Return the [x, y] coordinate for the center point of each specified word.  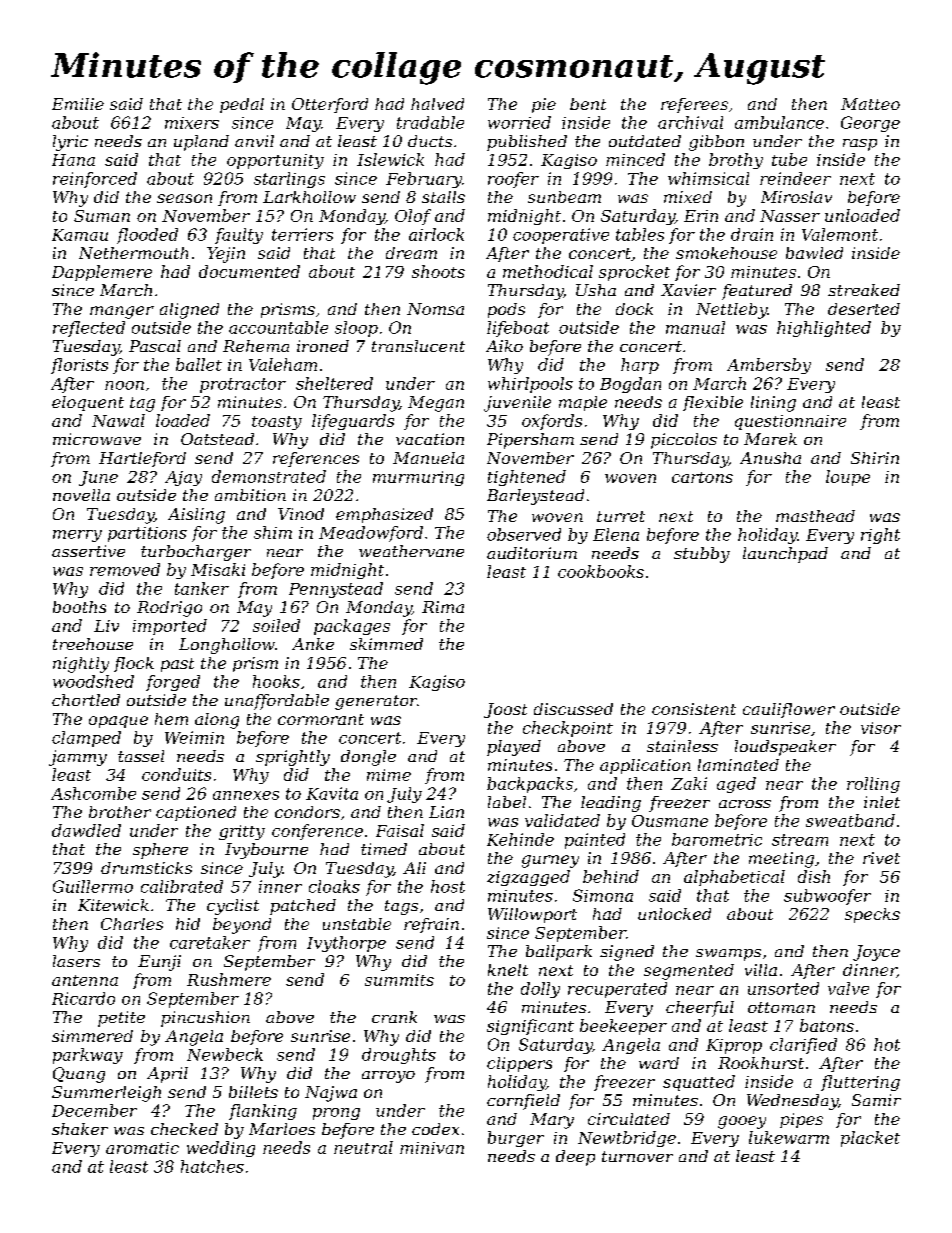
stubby [702, 555]
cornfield [523, 1102]
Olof [413, 217]
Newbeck [225, 1054]
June [98, 478]
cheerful [700, 1009]
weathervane [411, 551]
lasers [76, 961]
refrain [431, 925]
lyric [70, 143]
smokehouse [726, 253]
